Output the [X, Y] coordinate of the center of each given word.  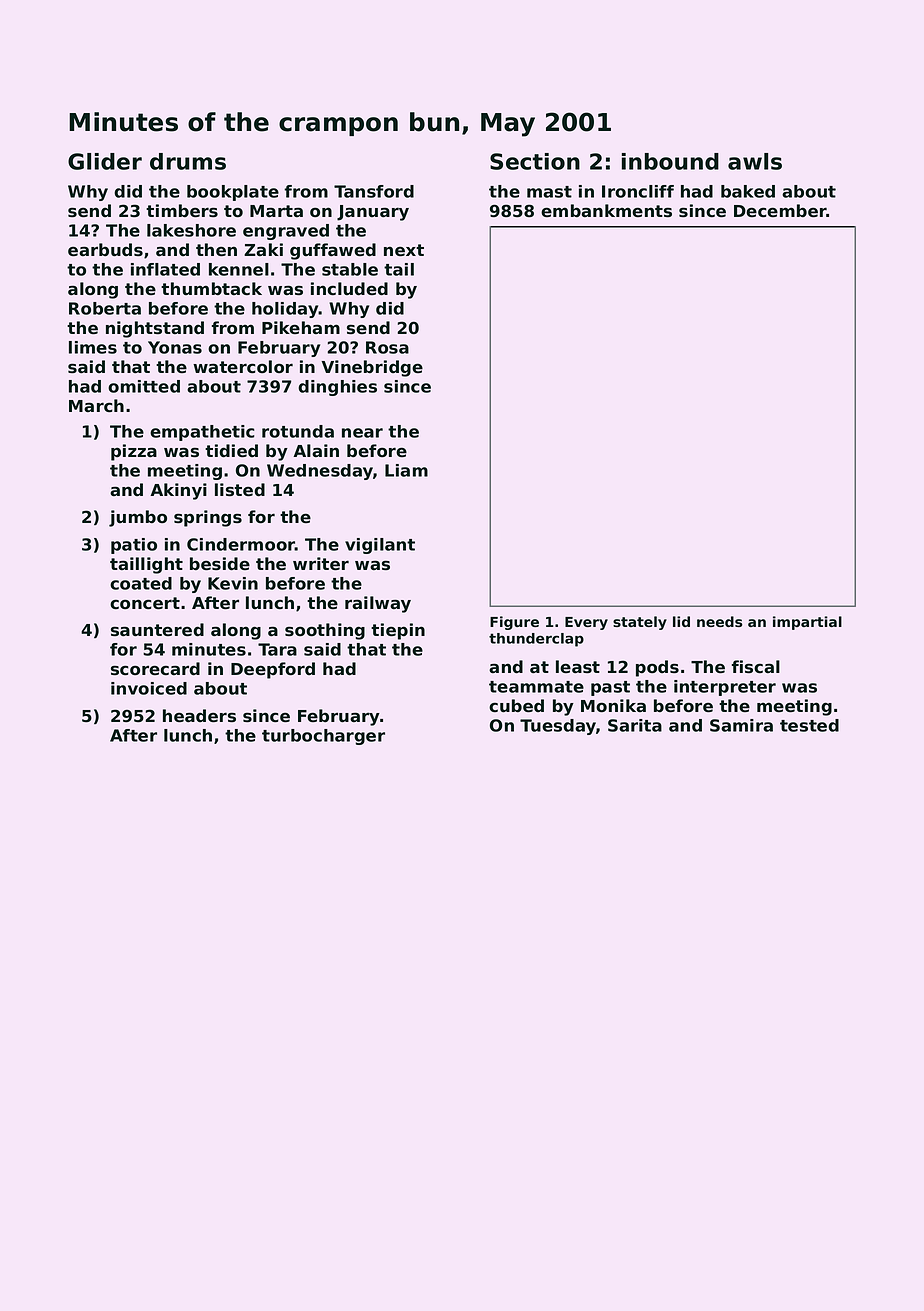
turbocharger [323, 737]
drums [188, 161]
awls [755, 161]
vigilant [380, 546]
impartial [807, 623]
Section [535, 161]
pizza [134, 452]
